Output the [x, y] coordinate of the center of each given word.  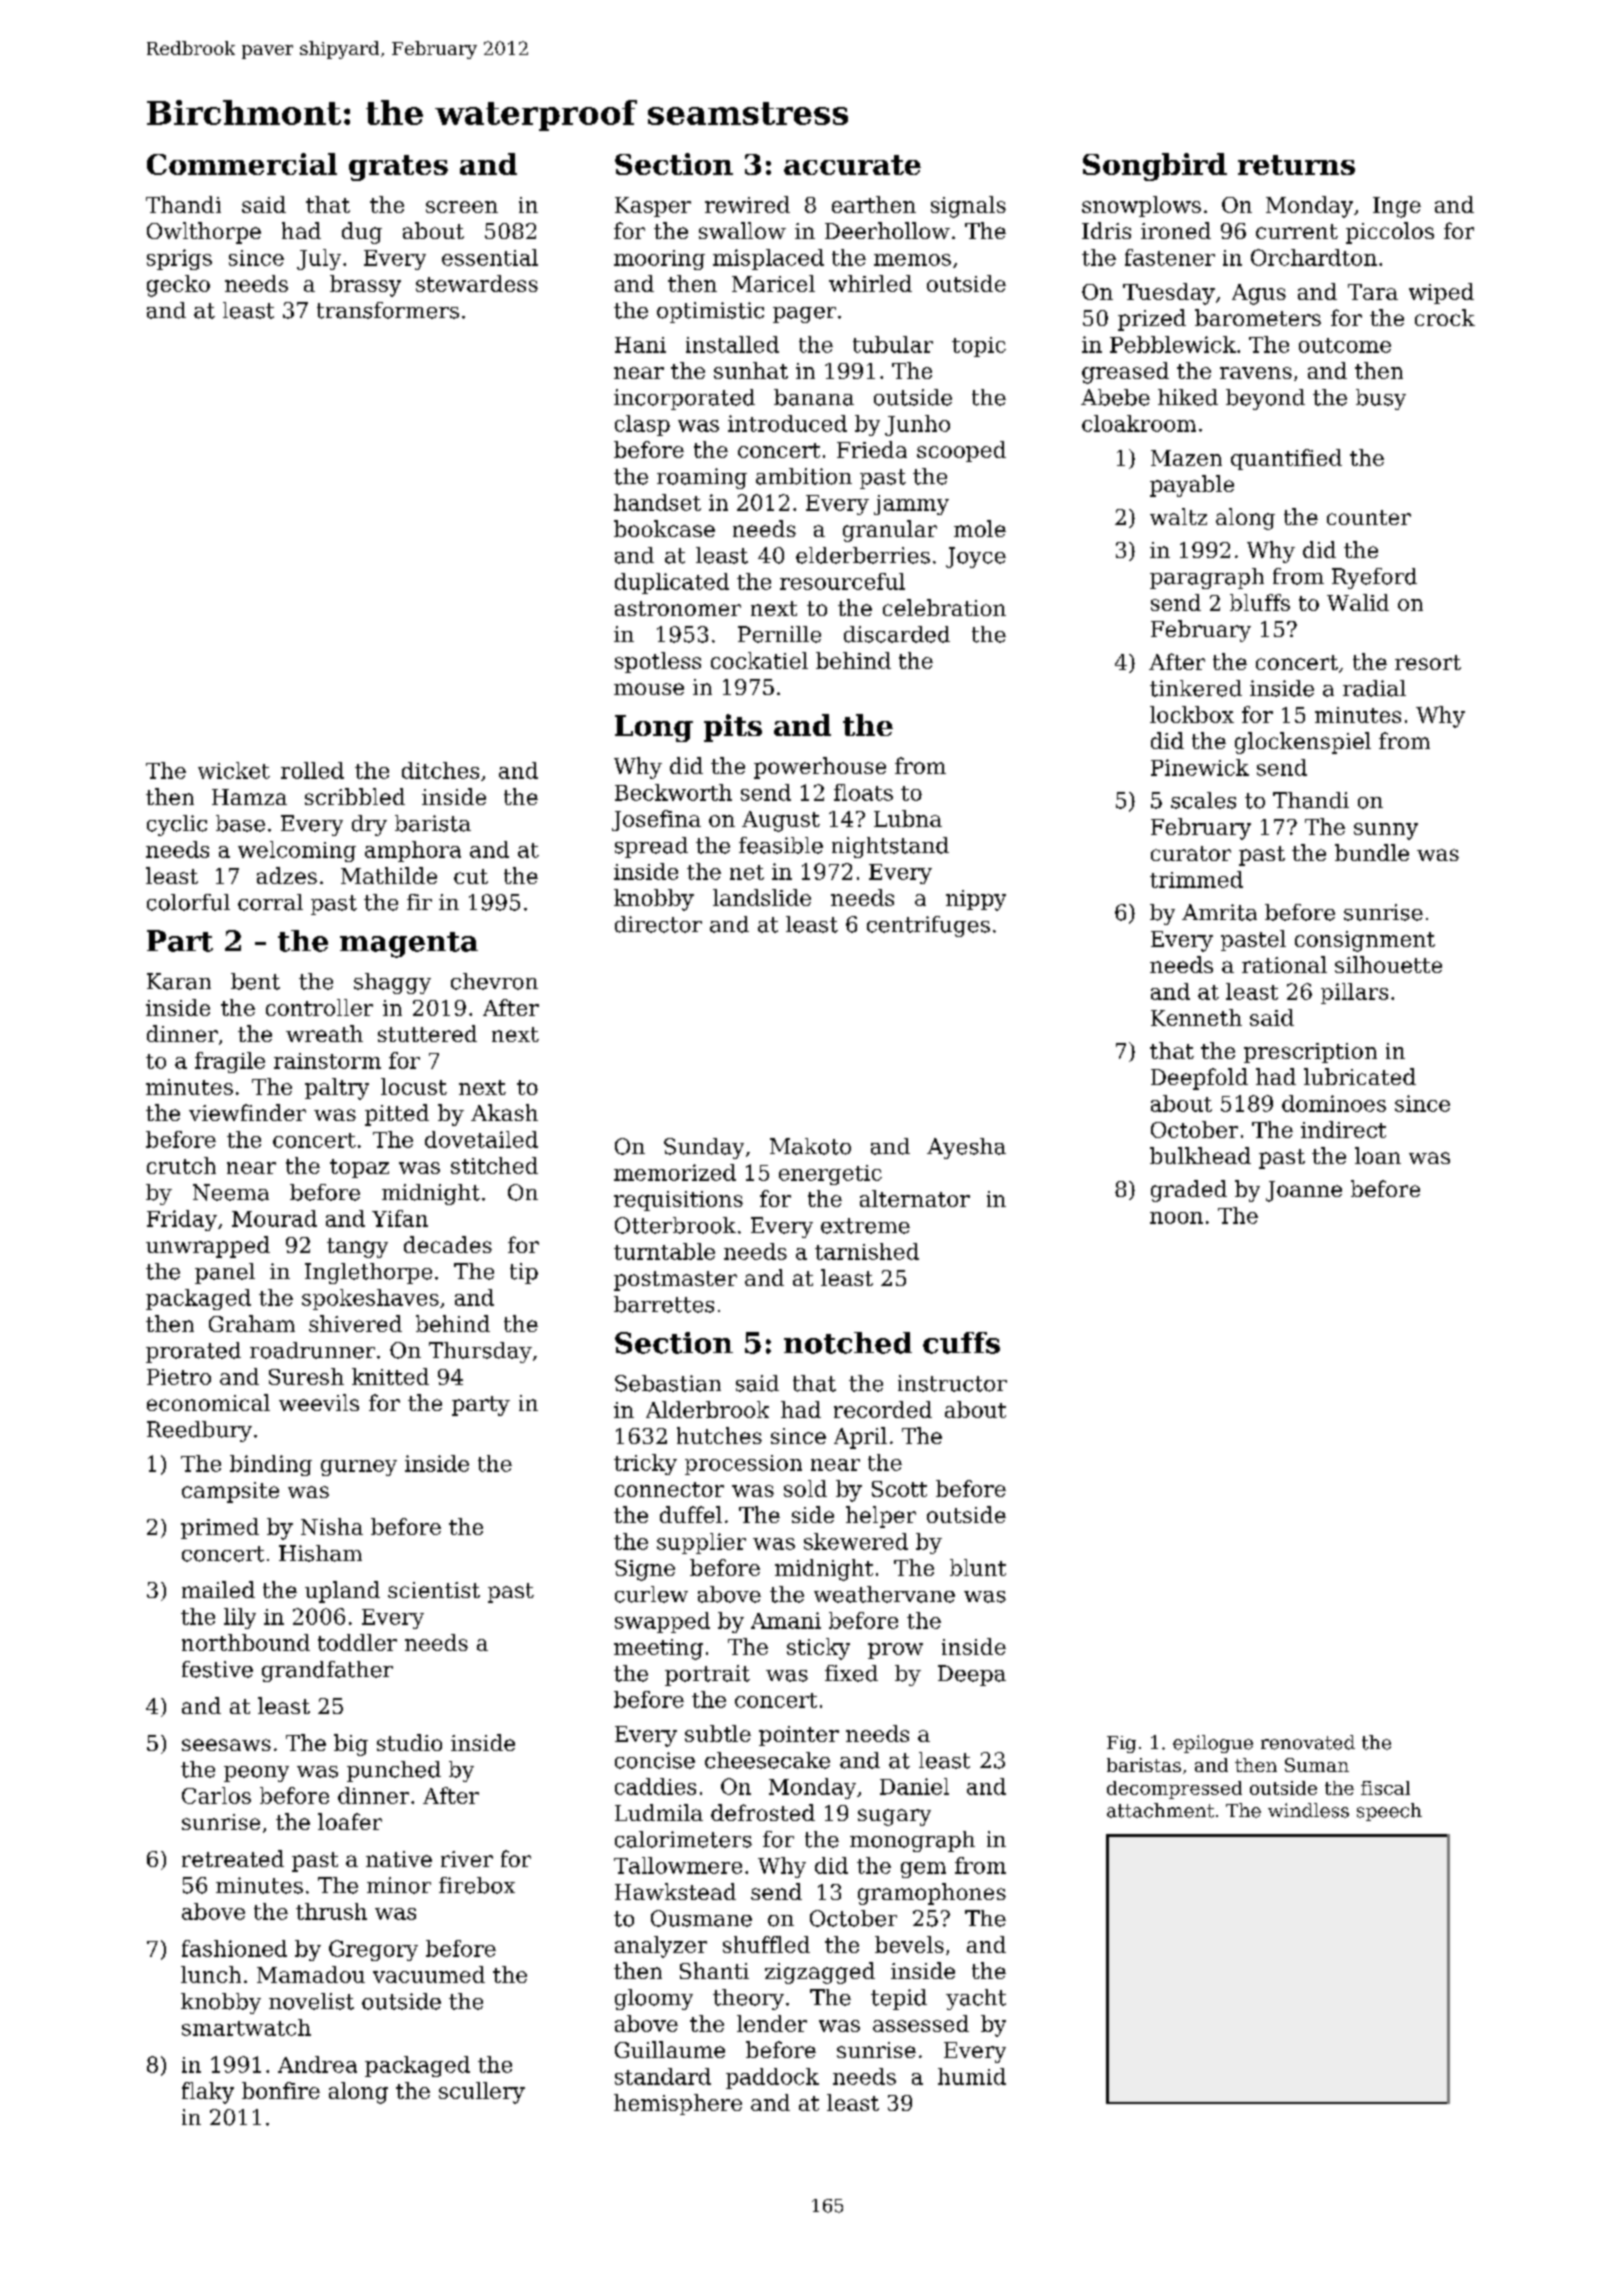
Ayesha [966, 1148]
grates [398, 168]
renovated [1308, 1742]
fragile [230, 1062]
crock [1445, 317]
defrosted [763, 1812]
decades [448, 1244]
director [658, 924]
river [467, 1859]
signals [968, 207]
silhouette [1388, 964]
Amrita [1219, 912]
